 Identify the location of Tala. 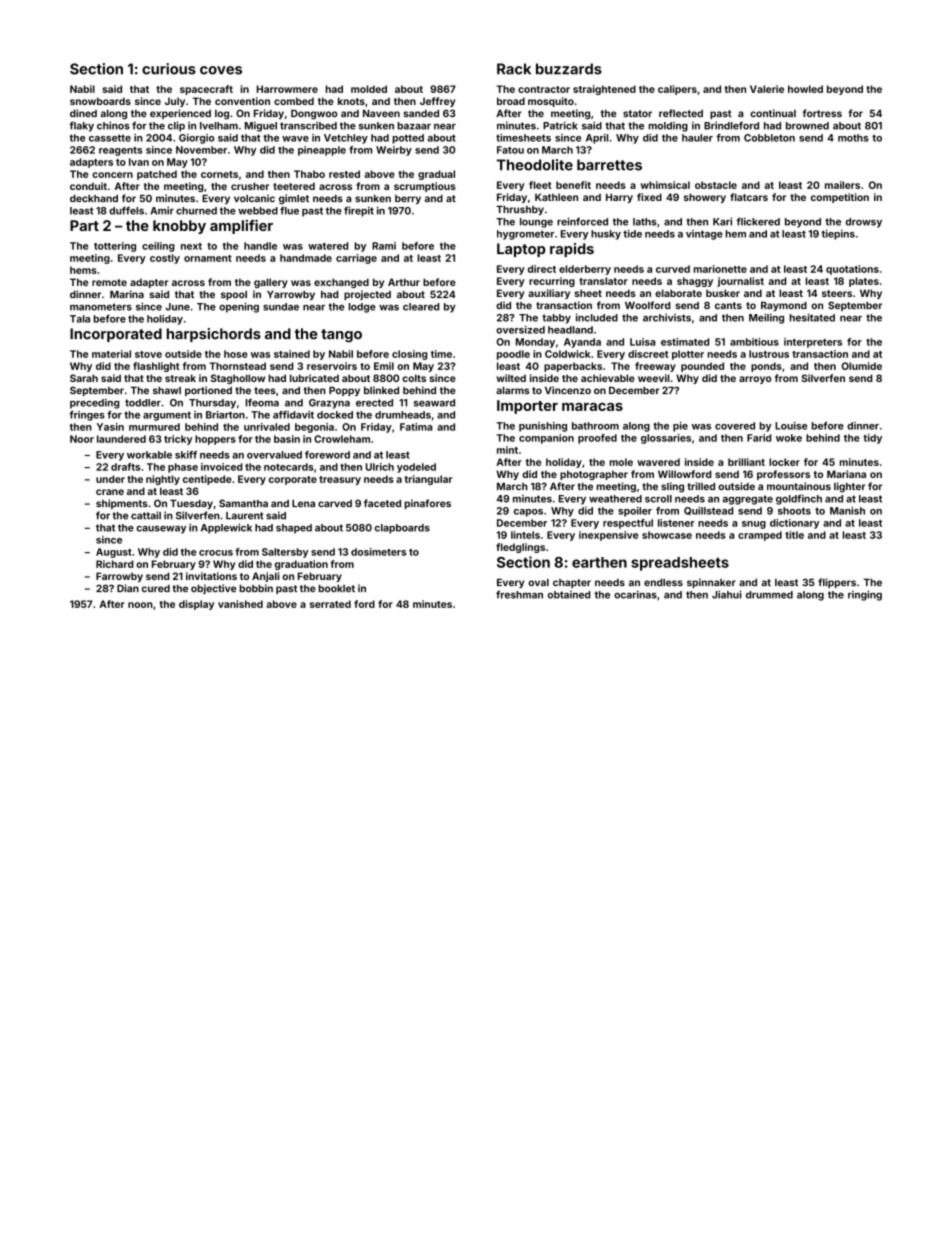
(80, 319).
